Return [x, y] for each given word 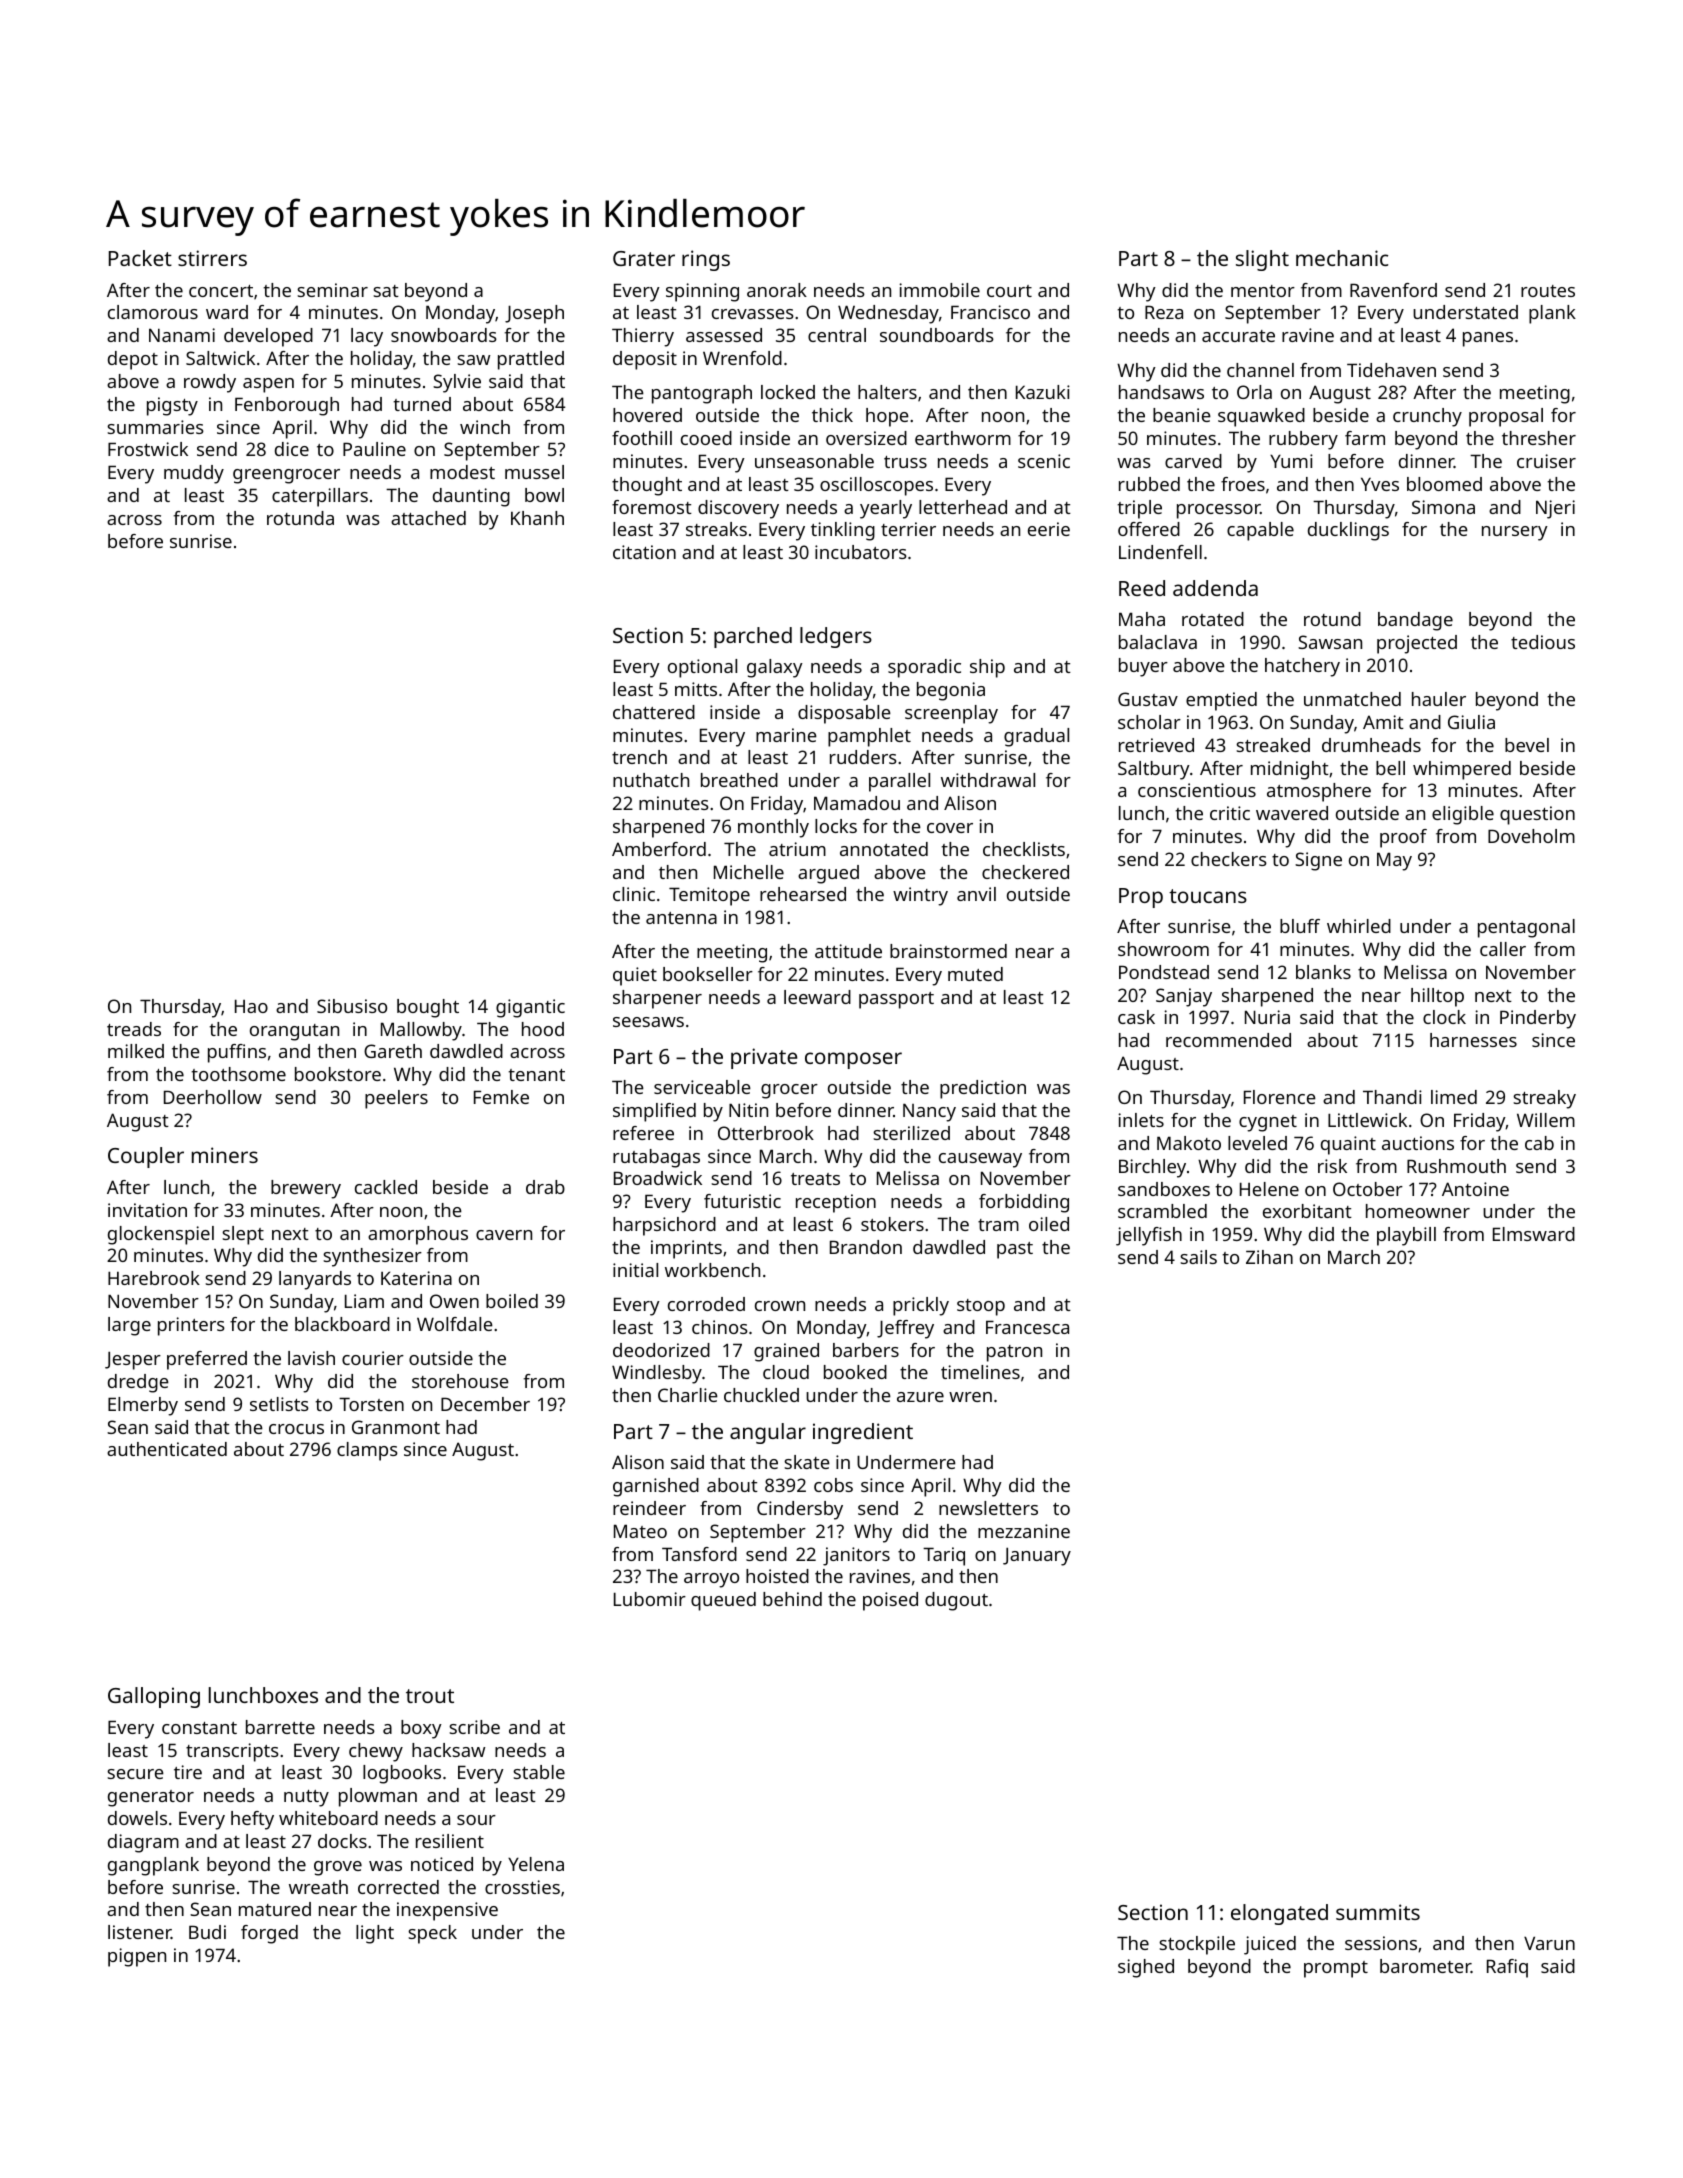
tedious [1543, 642]
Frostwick [148, 449]
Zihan [1269, 1257]
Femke [501, 1097]
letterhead [963, 507]
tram [998, 1225]
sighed [1146, 1968]
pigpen [137, 1957]
